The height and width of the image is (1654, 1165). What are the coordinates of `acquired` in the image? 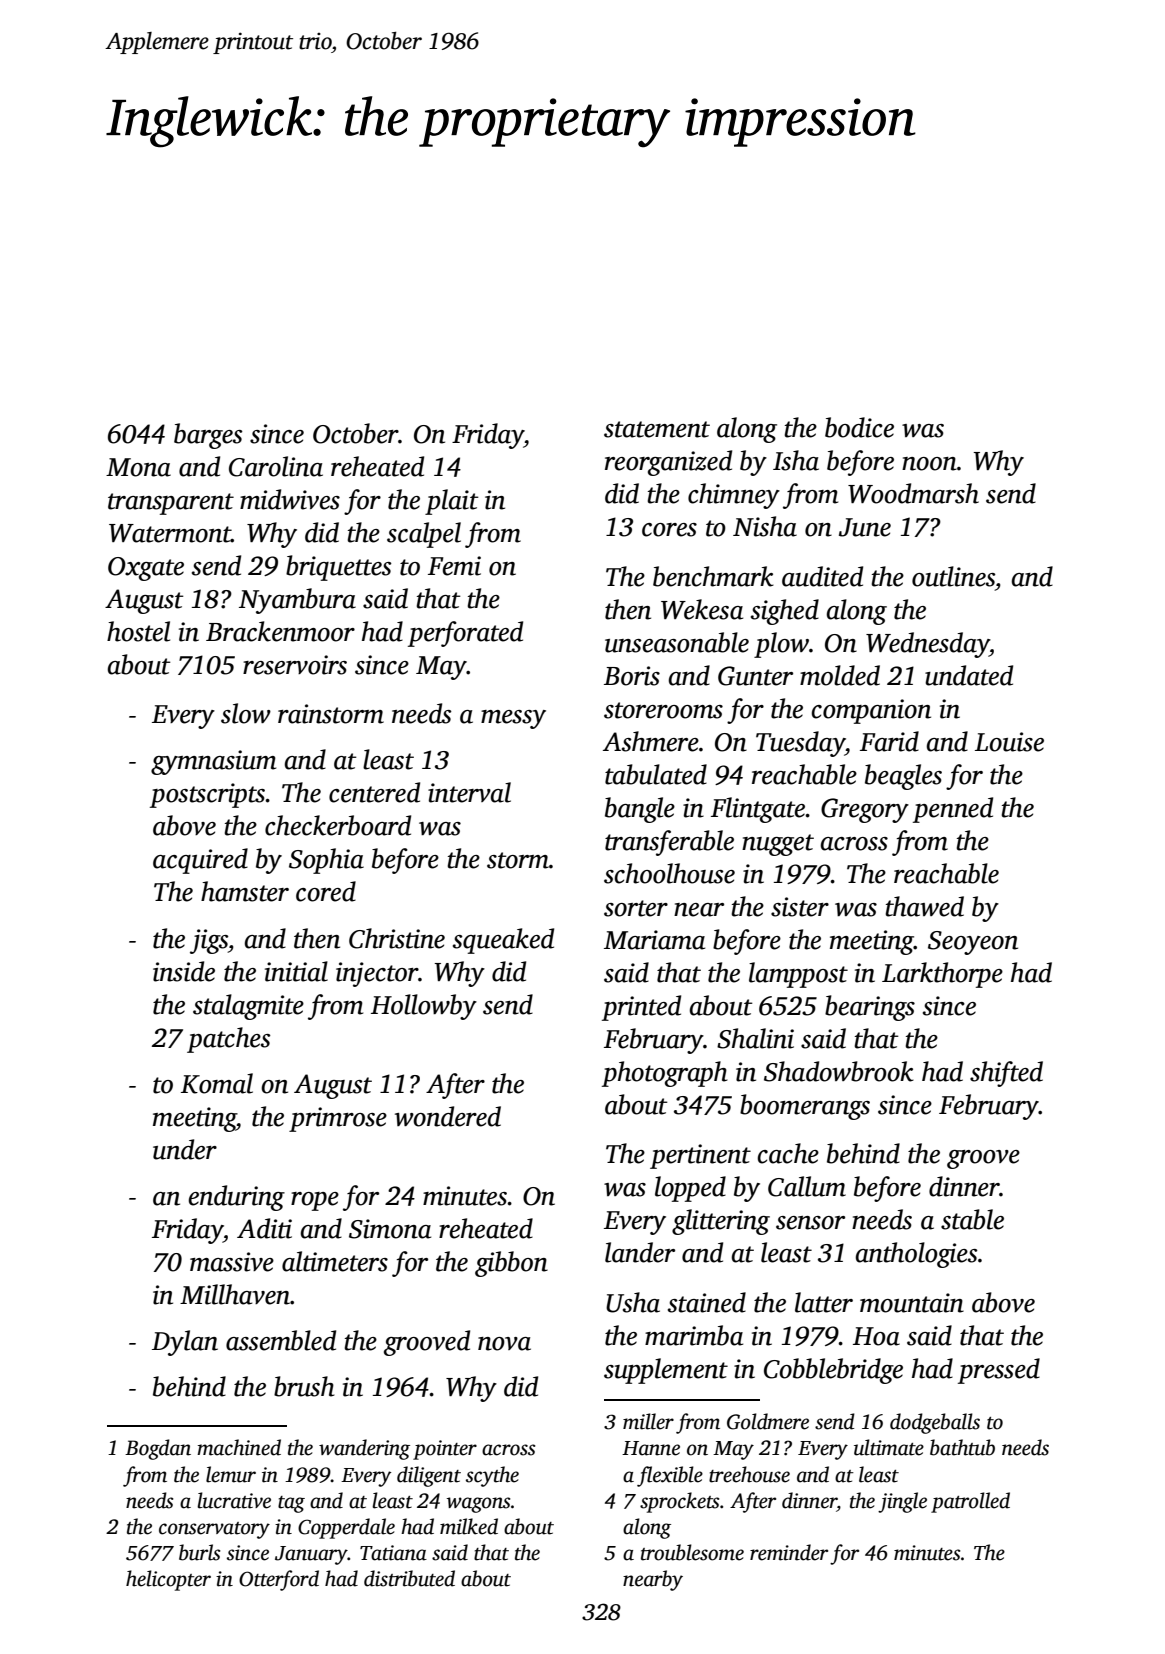 It's located at (200, 861).
